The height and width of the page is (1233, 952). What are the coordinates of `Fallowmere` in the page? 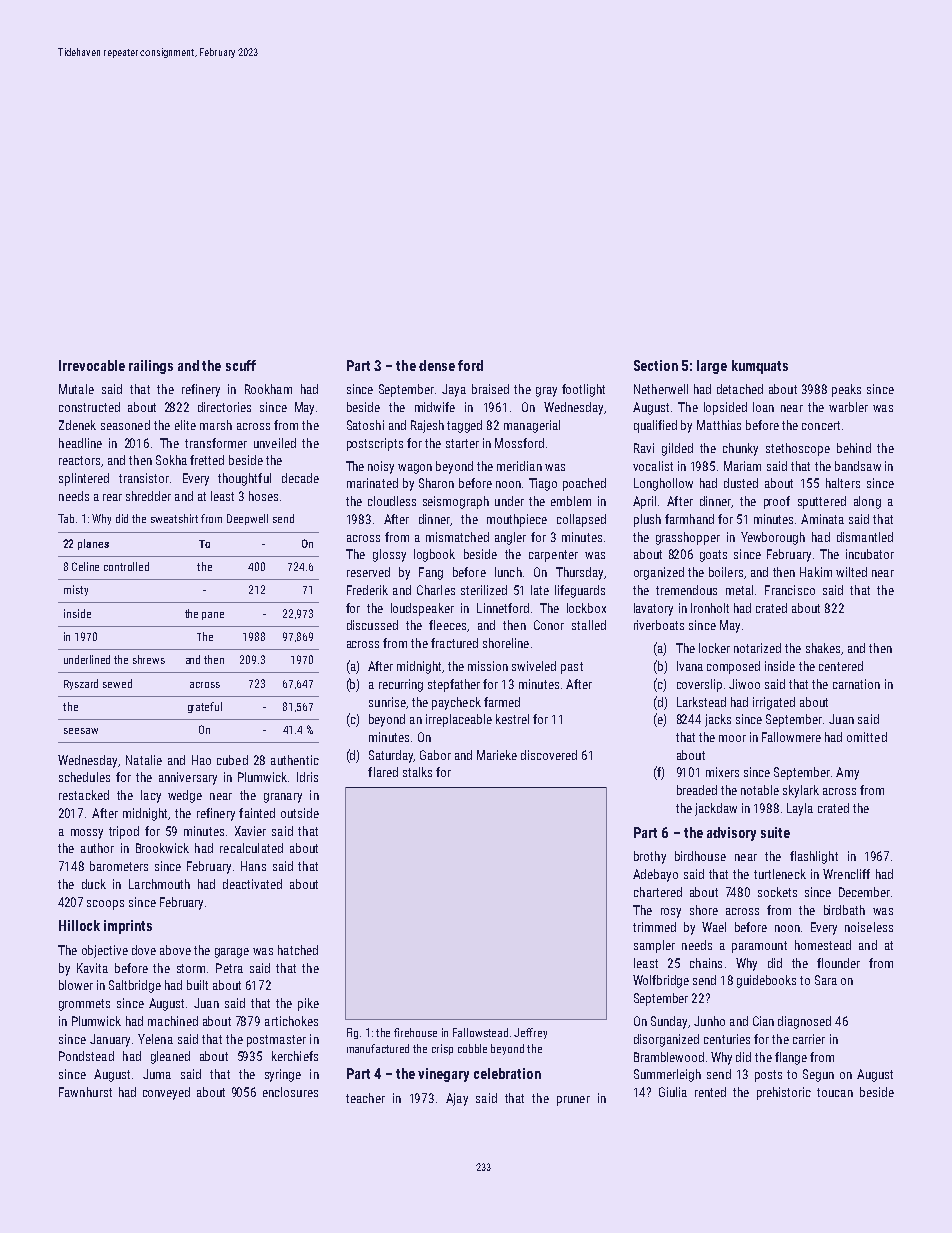 It's located at (791, 737).
